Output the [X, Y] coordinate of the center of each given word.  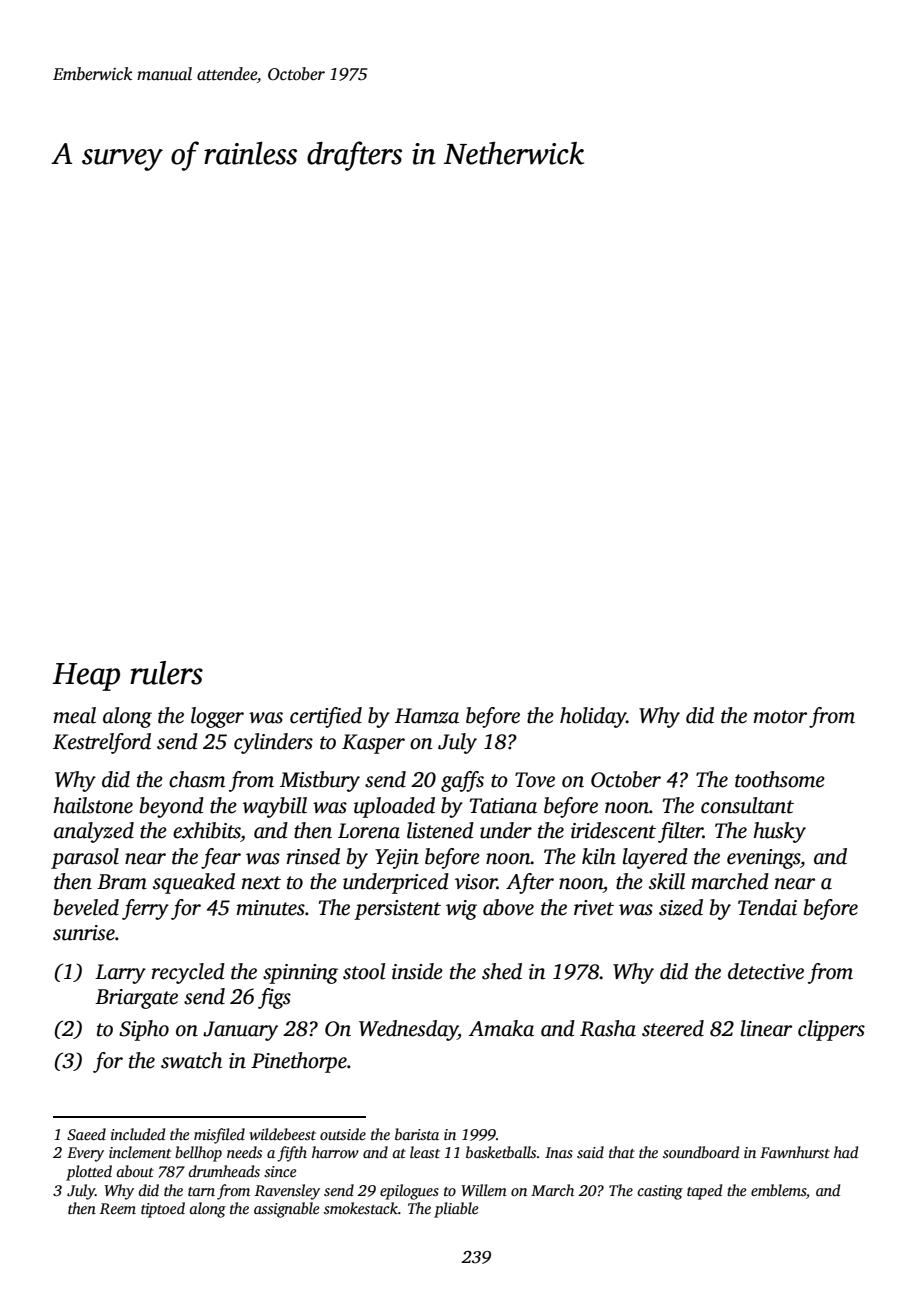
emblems [778, 1190]
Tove [535, 780]
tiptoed [163, 1210]
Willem [484, 1190]
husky [779, 832]
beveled [86, 907]
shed [502, 971]
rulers [166, 673]
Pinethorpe [299, 1062]
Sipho [144, 1030]
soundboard [701, 1152]
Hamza [427, 716]
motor [780, 717]
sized [681, 907]
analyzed [94, 832]
